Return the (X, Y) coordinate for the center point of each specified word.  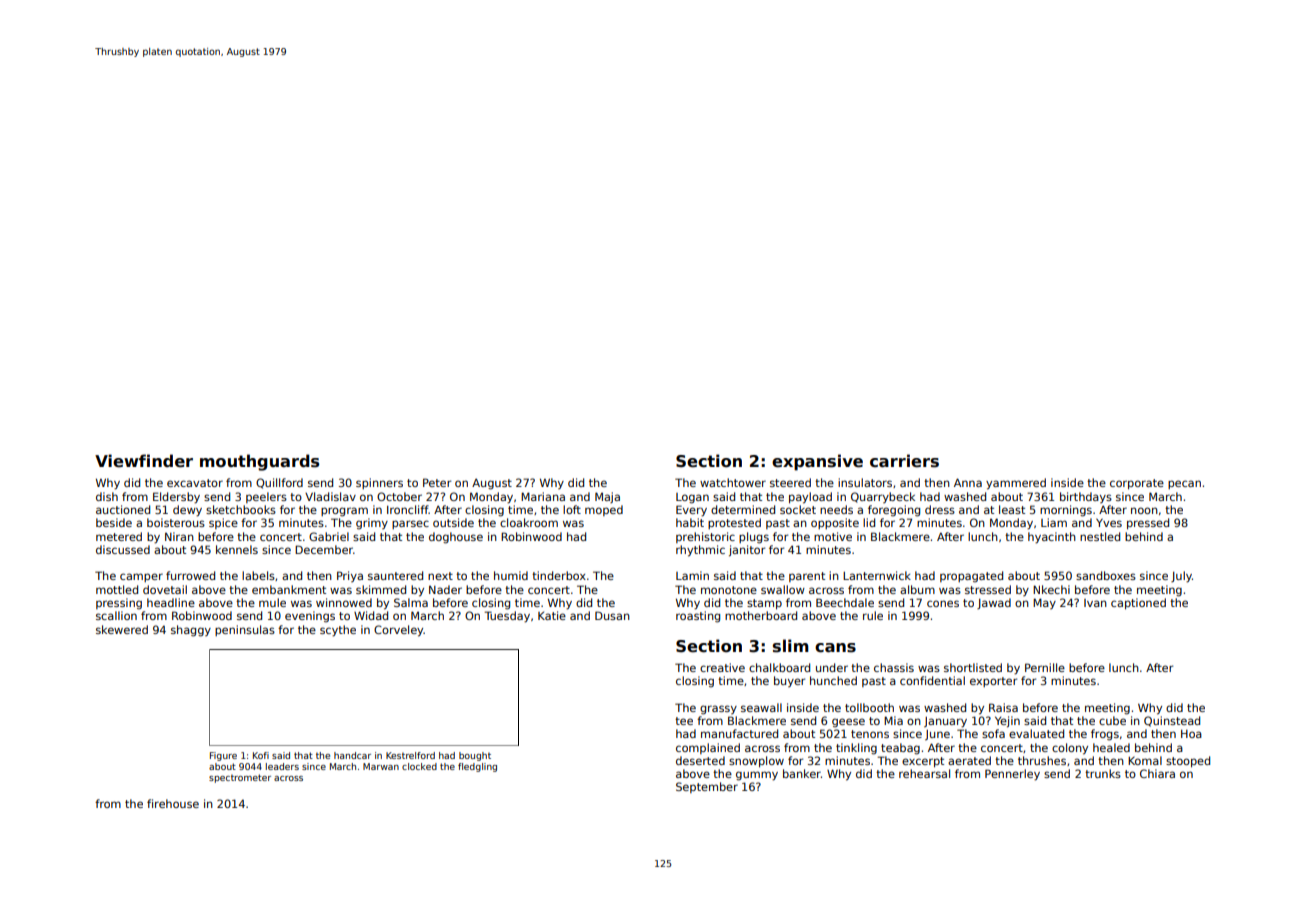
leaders (282, 766)
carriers (904, 461)
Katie (552, 615)
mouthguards (259, 462)
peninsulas (245, 630)
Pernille (1045, 667)
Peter (437, 482)
